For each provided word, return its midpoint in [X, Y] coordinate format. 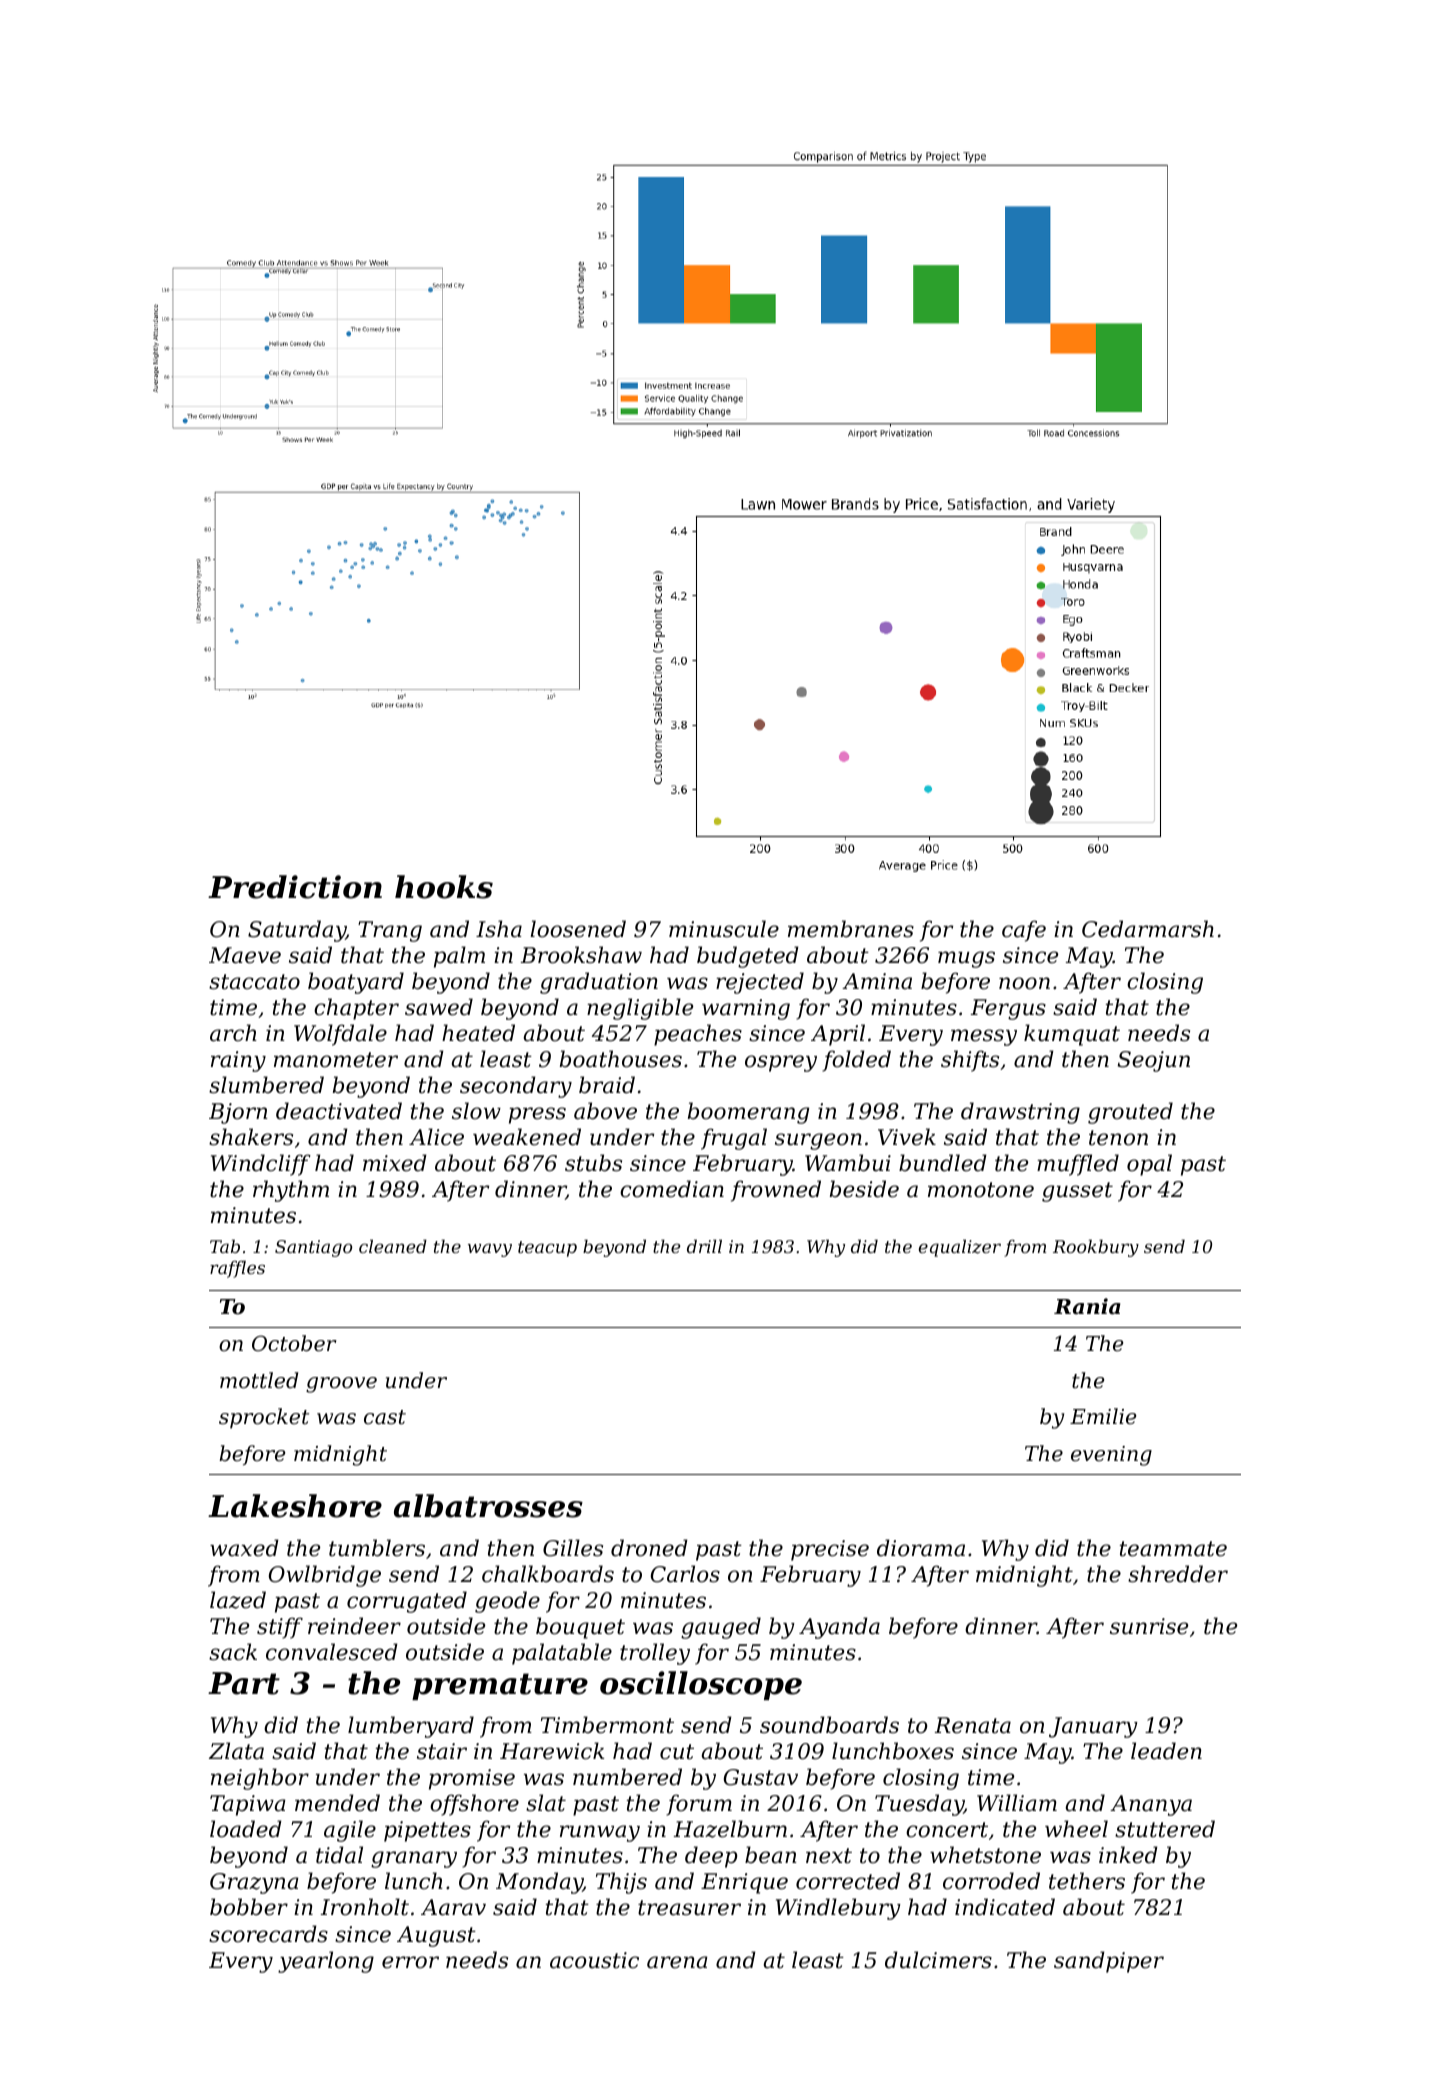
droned [649, 1548]
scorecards [268, 1934]
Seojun [1154, 1061]
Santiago [313, 1248]
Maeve [245, 955]
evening [1111, 1456]
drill [704, 1246]
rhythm [291, 1191]
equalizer [960, 1248]
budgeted [748, 957]
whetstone [985, 1855]
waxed [244, 1548]
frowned [776, 1191]
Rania [1087, 1306]
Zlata [236, 1751]
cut [677, 1752]
